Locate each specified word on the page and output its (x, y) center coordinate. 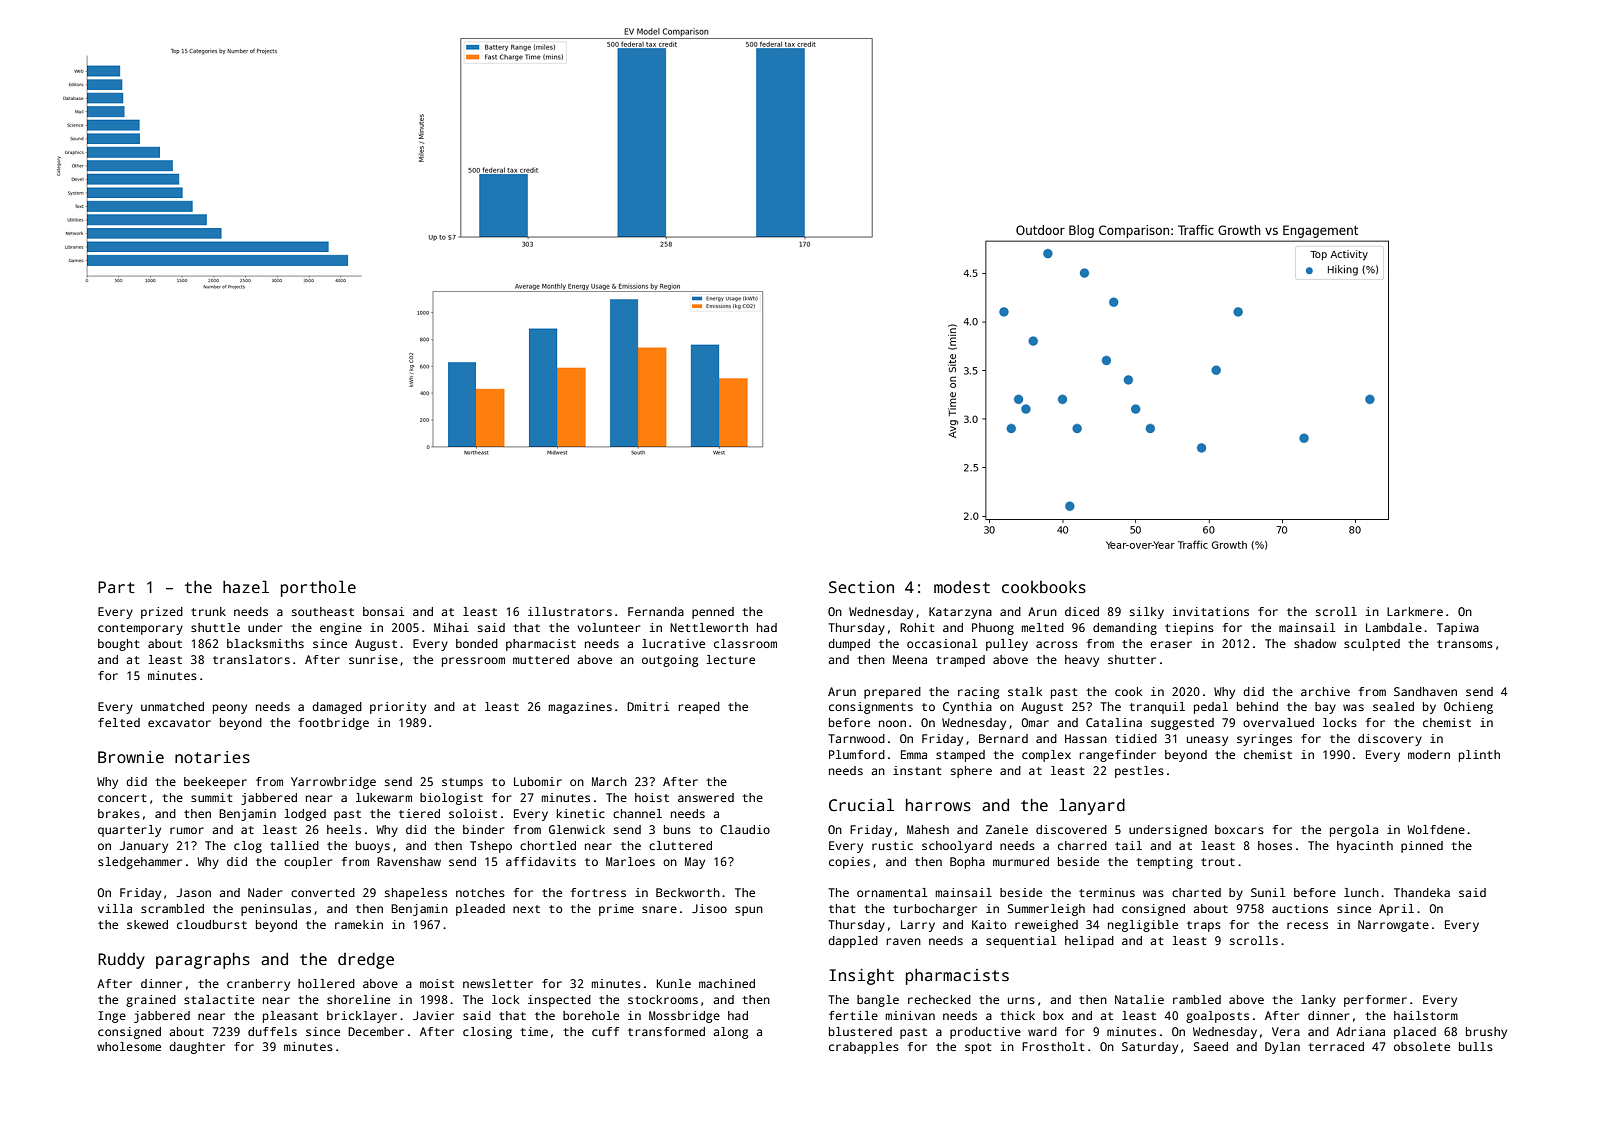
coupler (308, 863)
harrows (938, 805)
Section (861, 587)
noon (892, 723)
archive (1325, 691)
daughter (197, 1048)
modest (962, 587)
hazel (246, 587)
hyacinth (1365, 847)
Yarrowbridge (333, 783)
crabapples (864, 1048)
